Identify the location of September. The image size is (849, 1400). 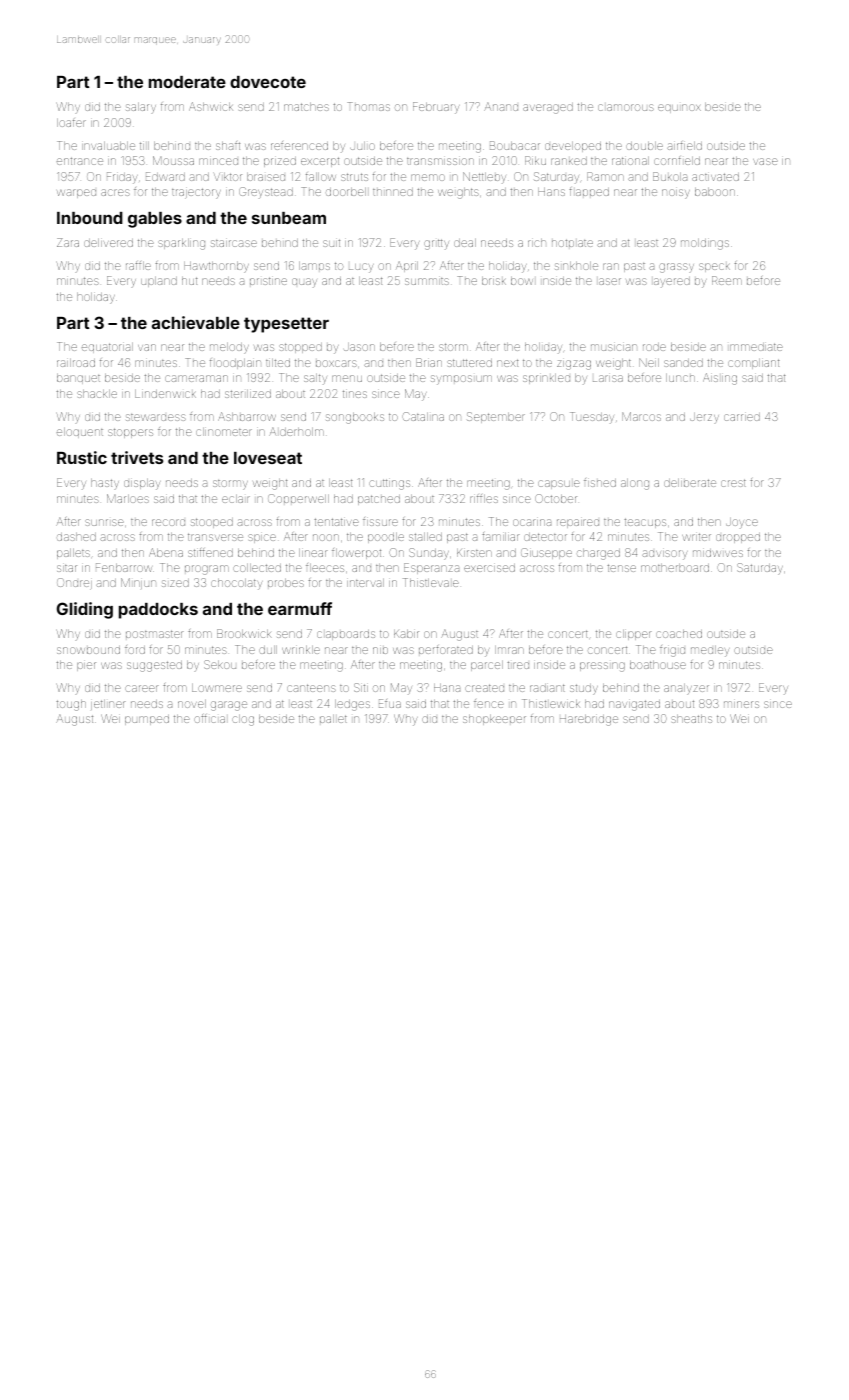
(496, 417).
